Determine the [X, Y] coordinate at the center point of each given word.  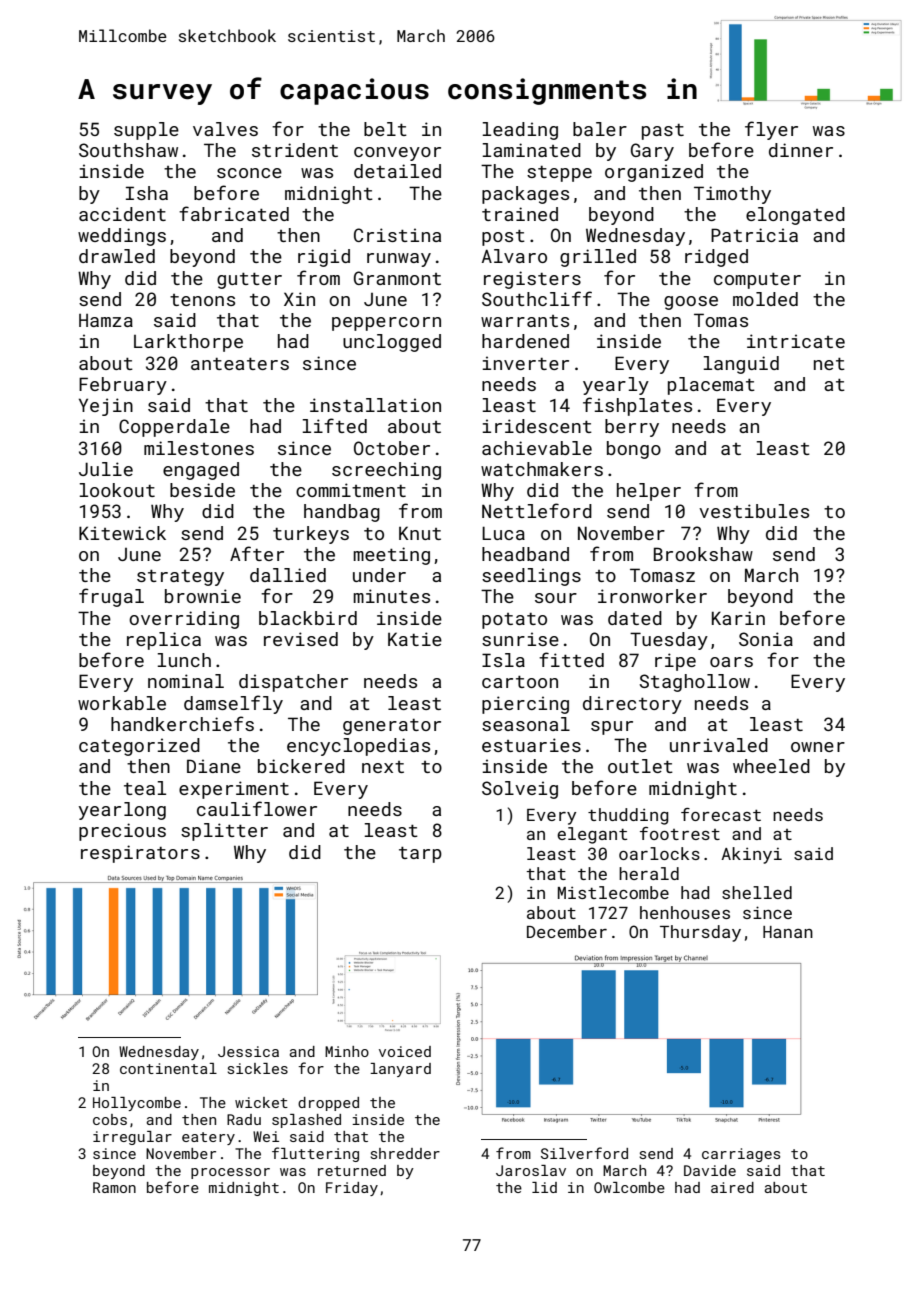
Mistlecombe [613, 892]
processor [230, 1173]
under [379, 575]
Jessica [248, 1051]
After [257, 553]
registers [532, 280]
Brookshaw [703, 554]
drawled [117, 256]
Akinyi [751, 855]
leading [520, 131]
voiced [405, 1051]
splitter [224, 832]
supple [146, 131]
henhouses [685, 912]
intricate [796, 341]
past [663, 132]
